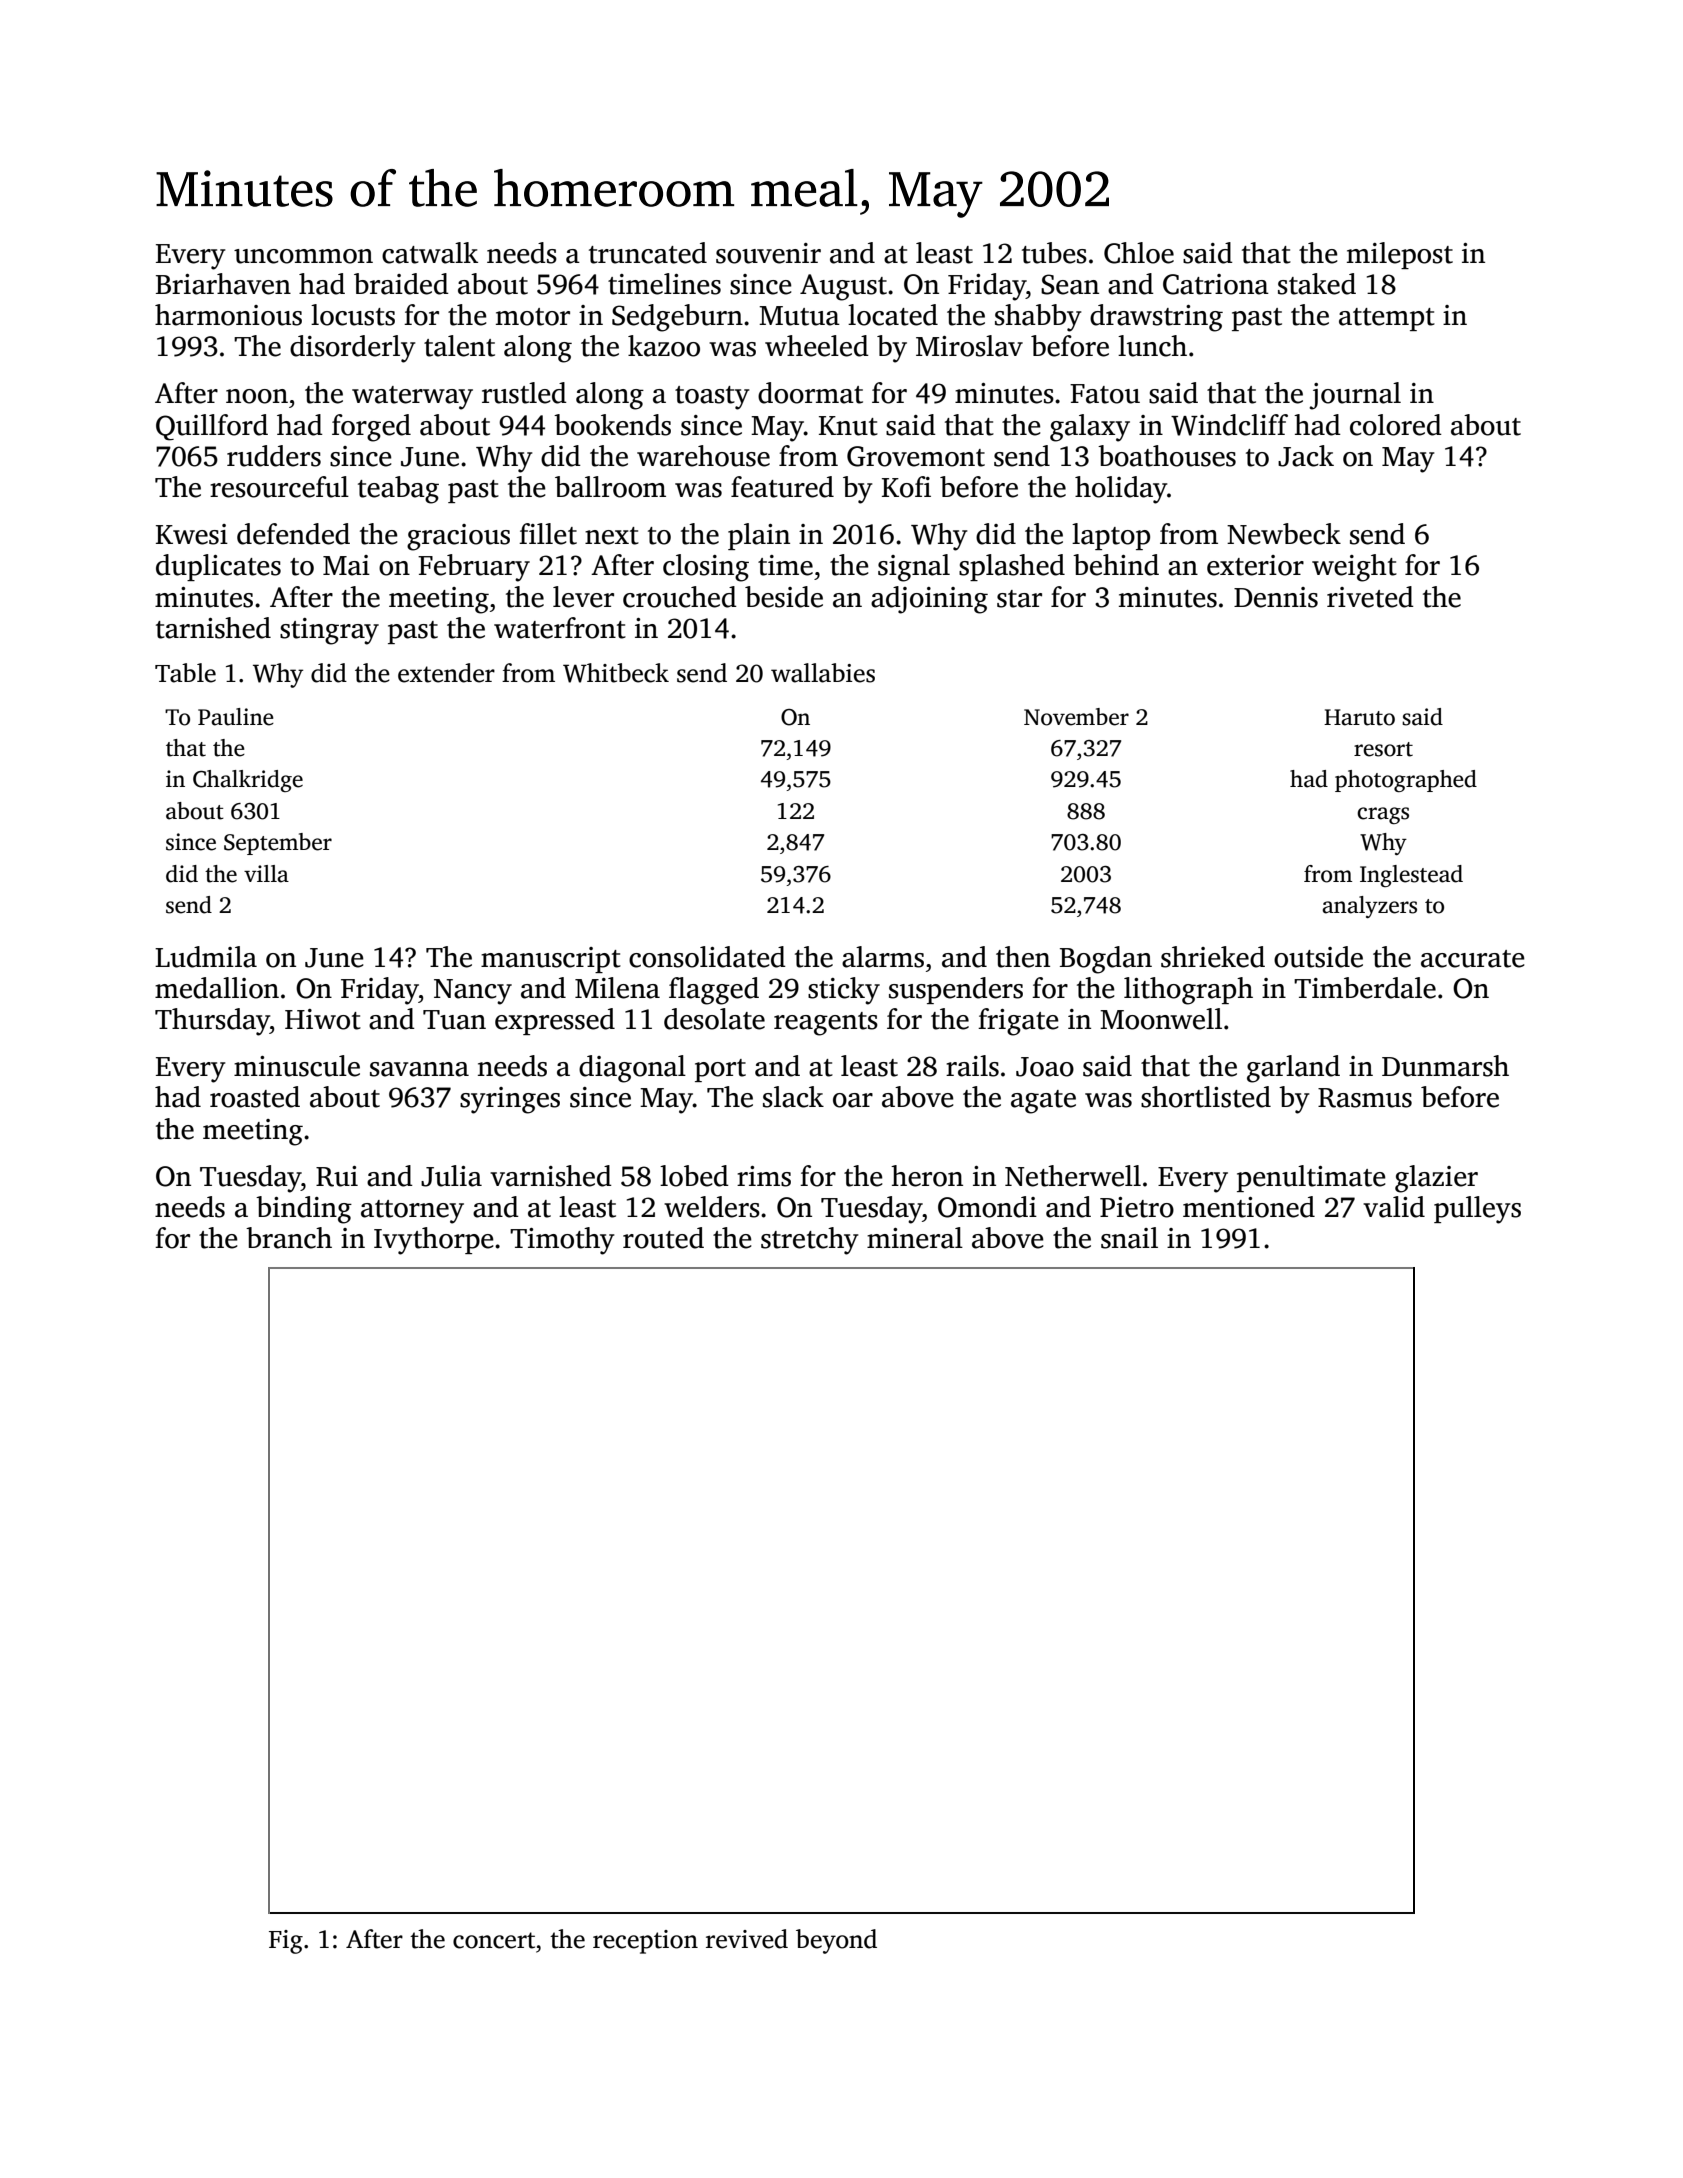 The width and height of the document is (1683, 2178). What do you see at coordinates (1216, 284) in the document?
I see `Catriona` at bounding box center [1216, 284].
